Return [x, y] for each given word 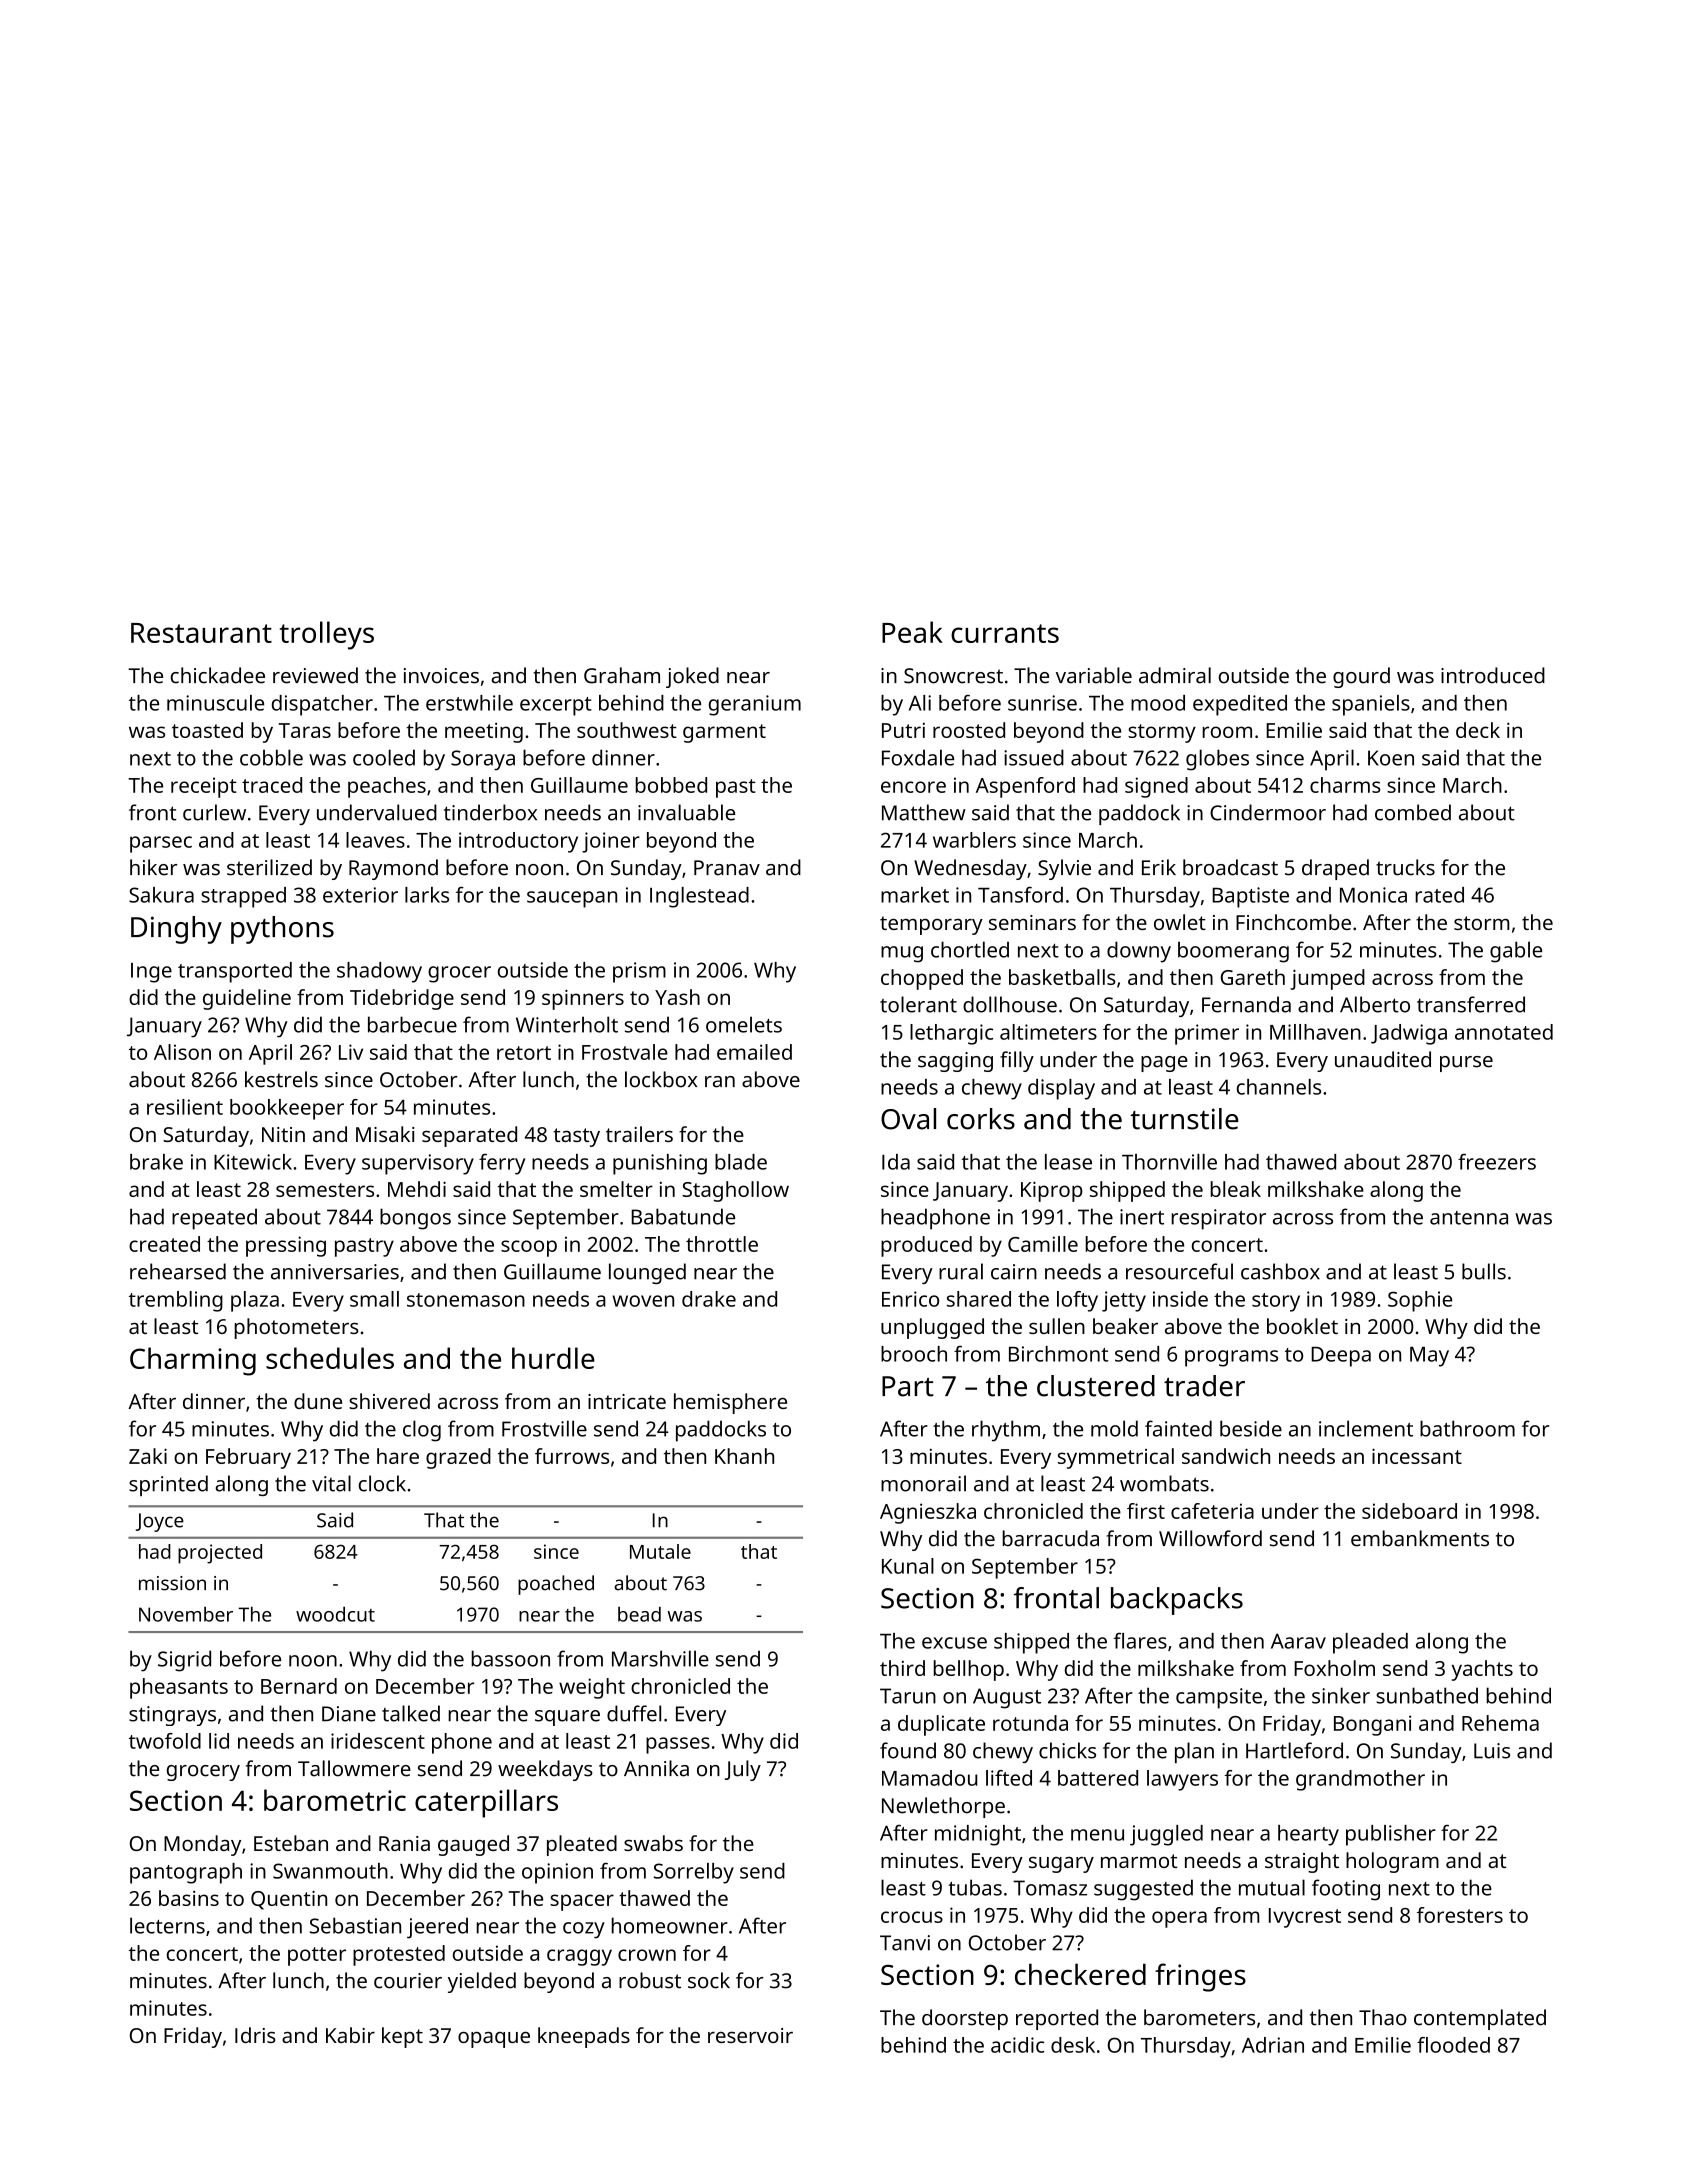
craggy [579, 1957]
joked [692, 677]
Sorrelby [694, 1873]
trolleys [327, 635]
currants [1005, 633]
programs [1231, 1358]
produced [926, 1246]
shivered [389, 1401]
